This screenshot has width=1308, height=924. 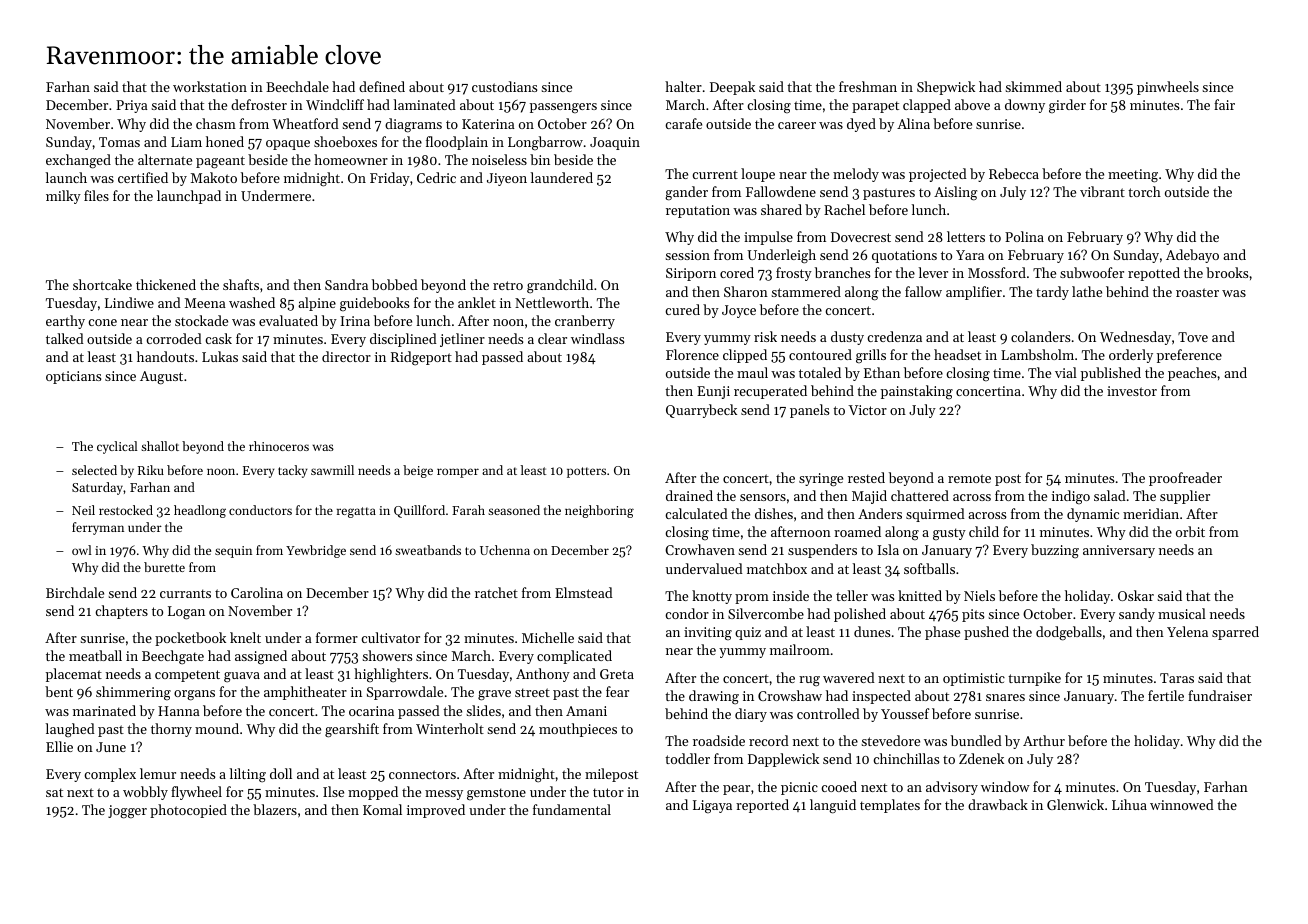 What do you see at coordinates (608, 792) in the screenshot?
I see `tutor` at bounding box center [608, 792].
